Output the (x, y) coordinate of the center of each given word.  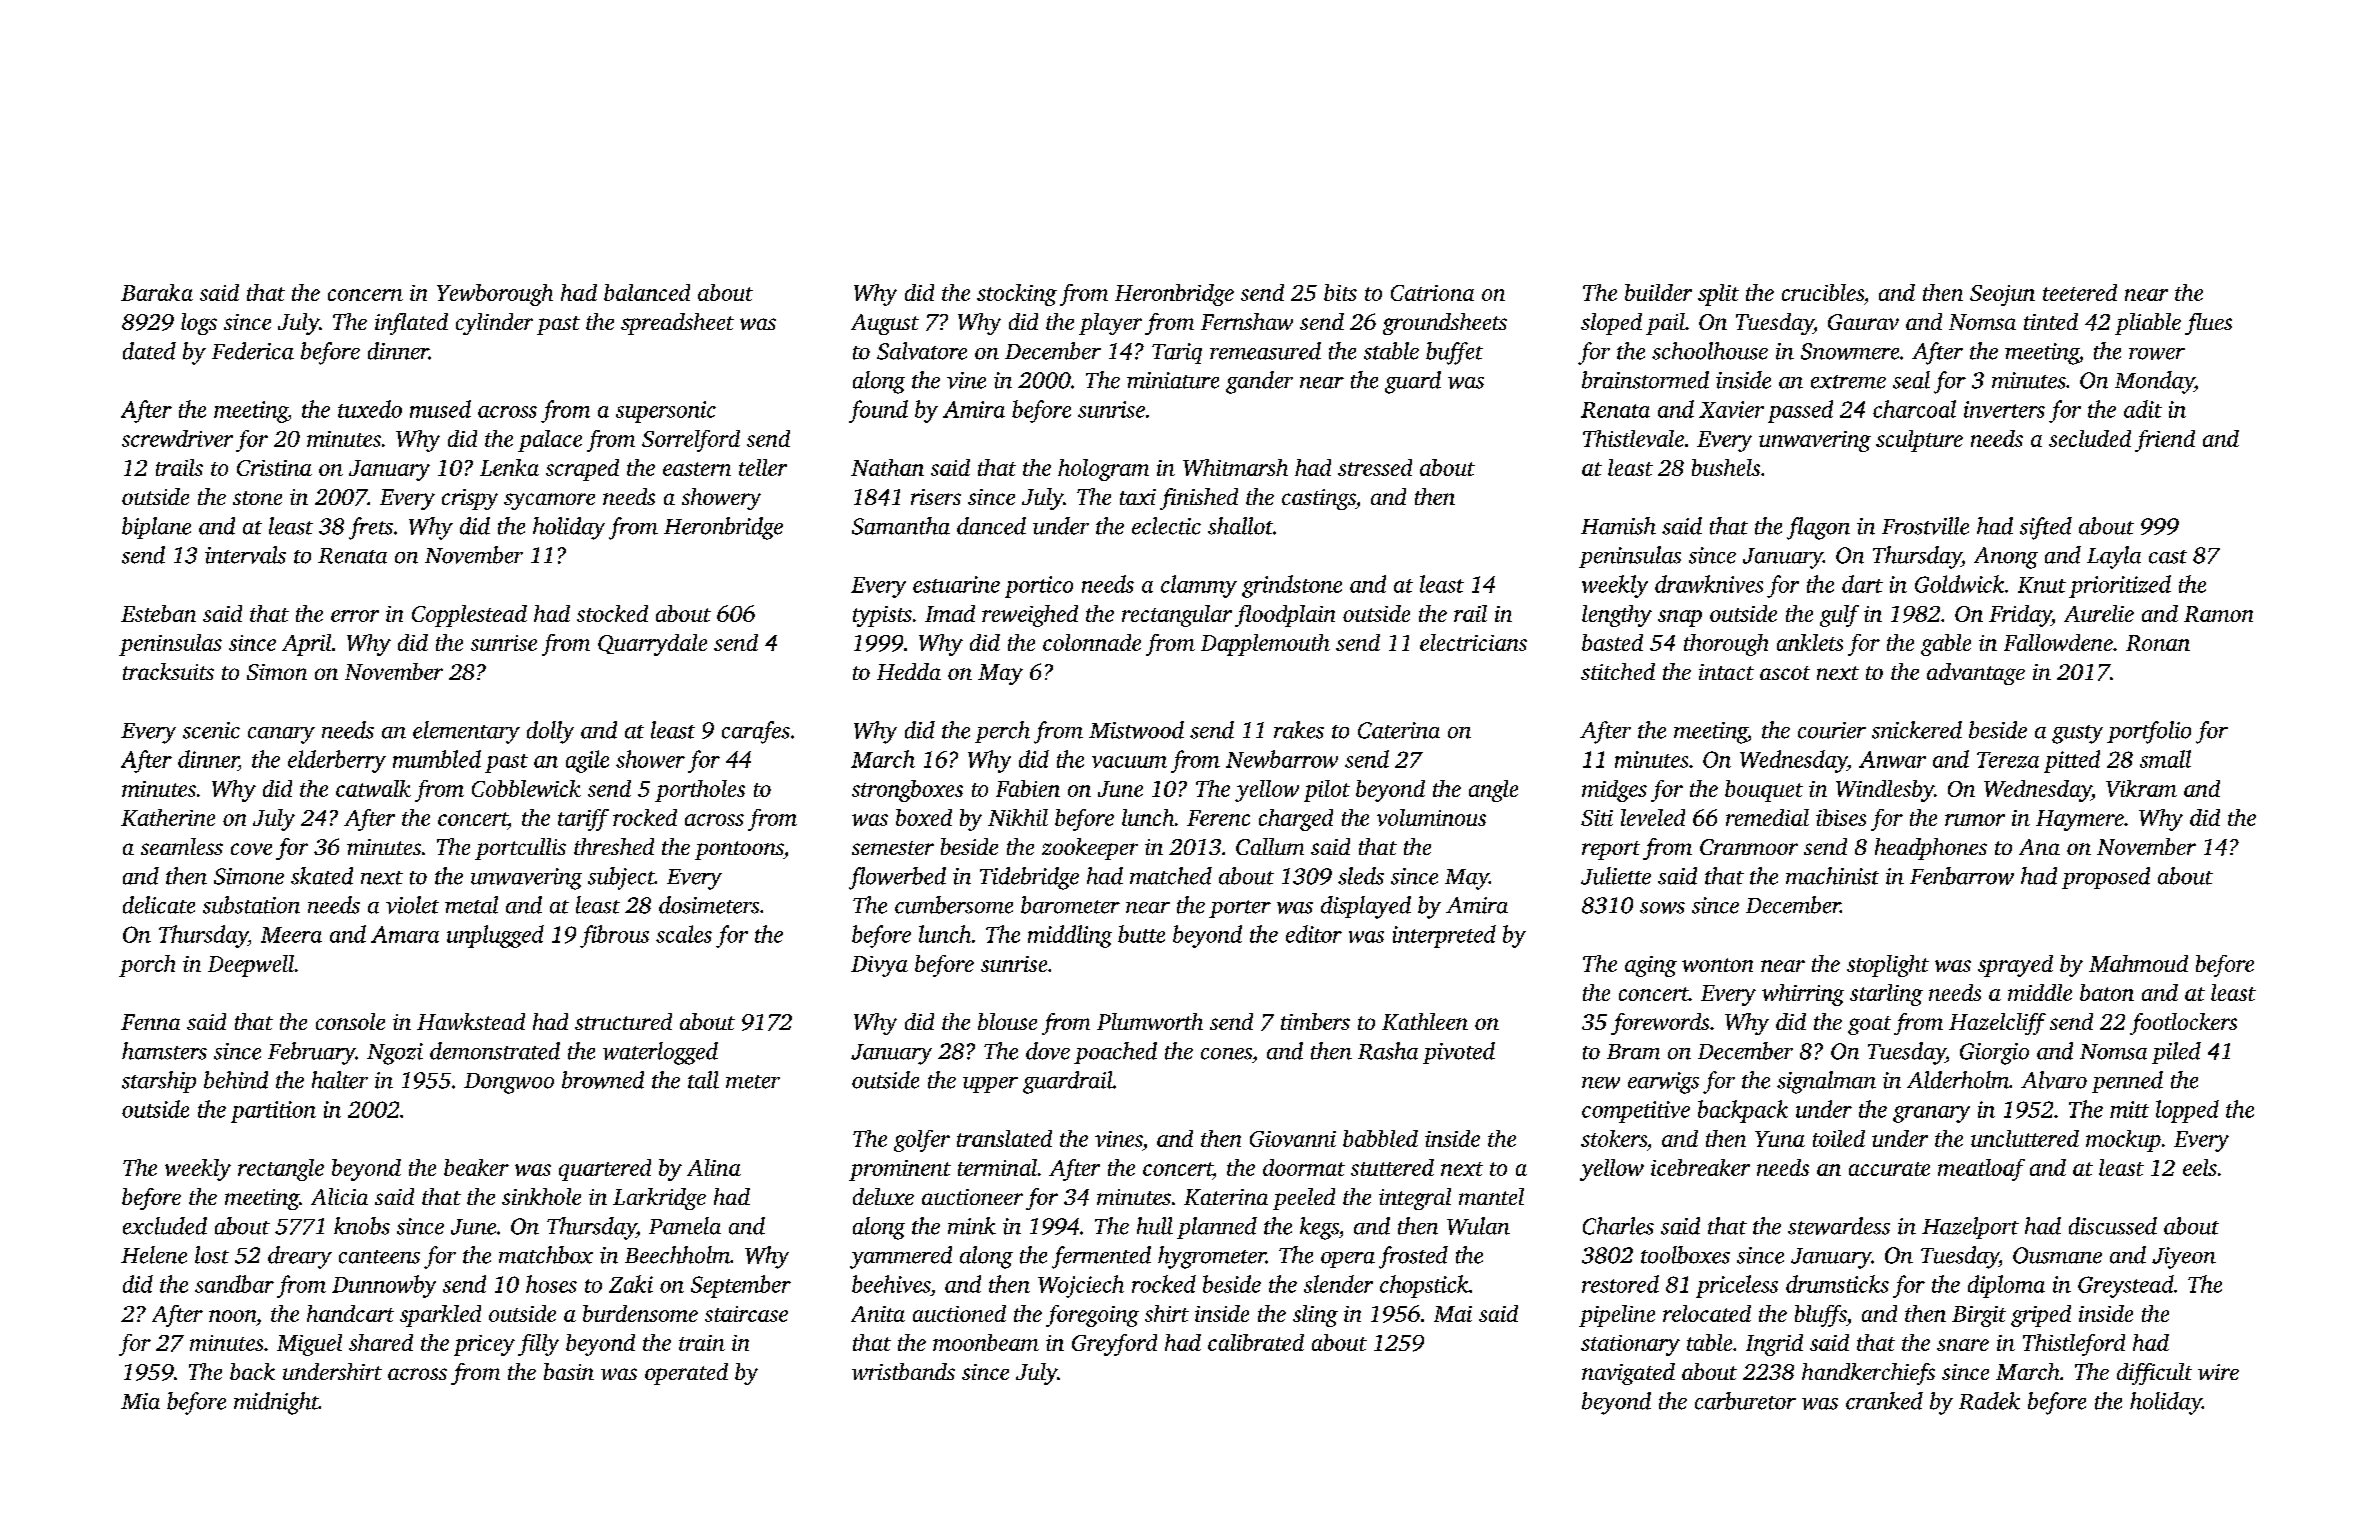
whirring (1803, 995)
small (2165, 759)
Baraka (157, 292)
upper (990, 1085)
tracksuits (168, 671)
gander (1259, 382)
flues (2208, 324)
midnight (276, 1403)
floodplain (1285, 616)
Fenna (150, 1022)
